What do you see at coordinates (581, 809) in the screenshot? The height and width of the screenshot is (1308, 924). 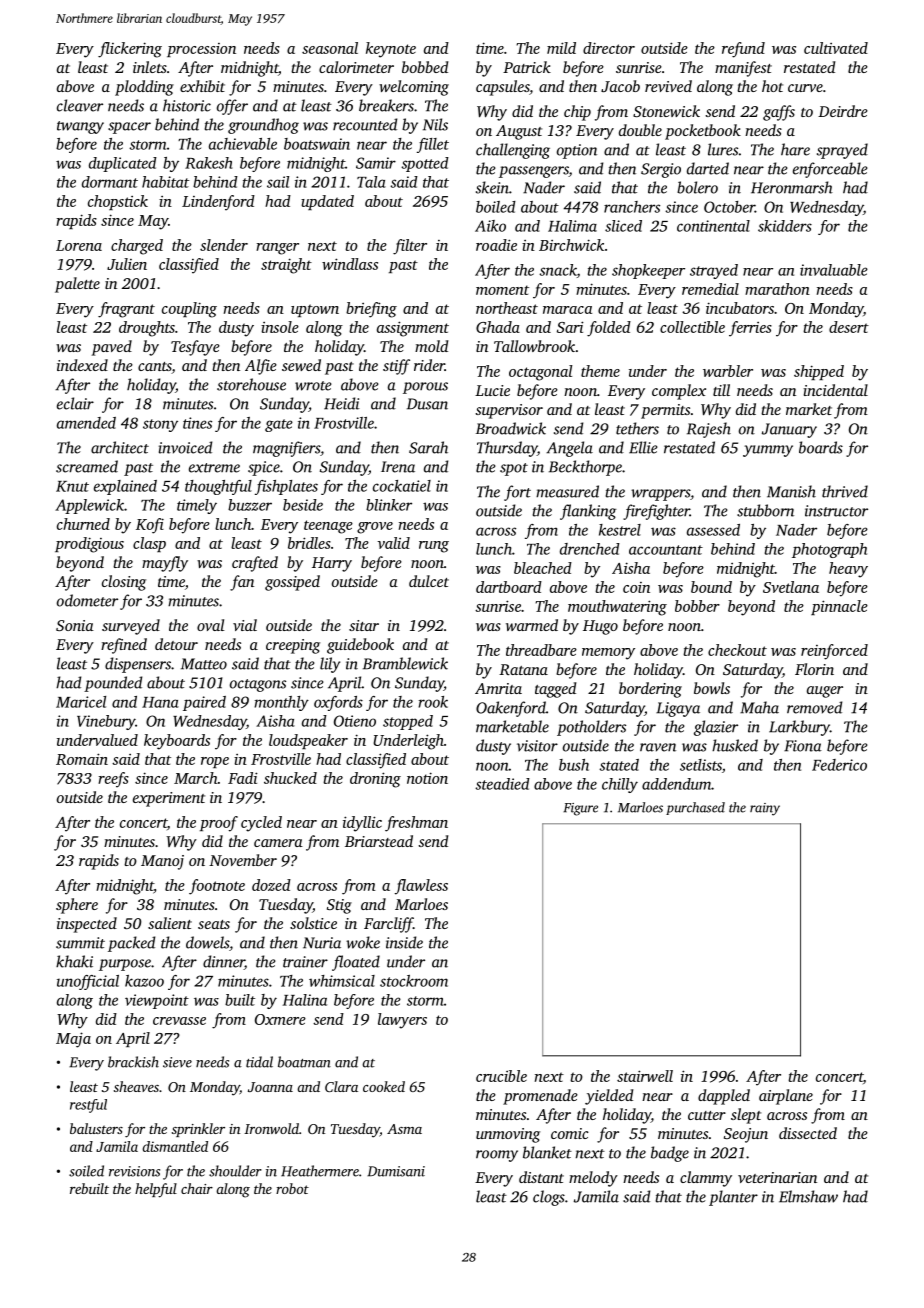 I see `Figure` at bounding box center [581, 809].
